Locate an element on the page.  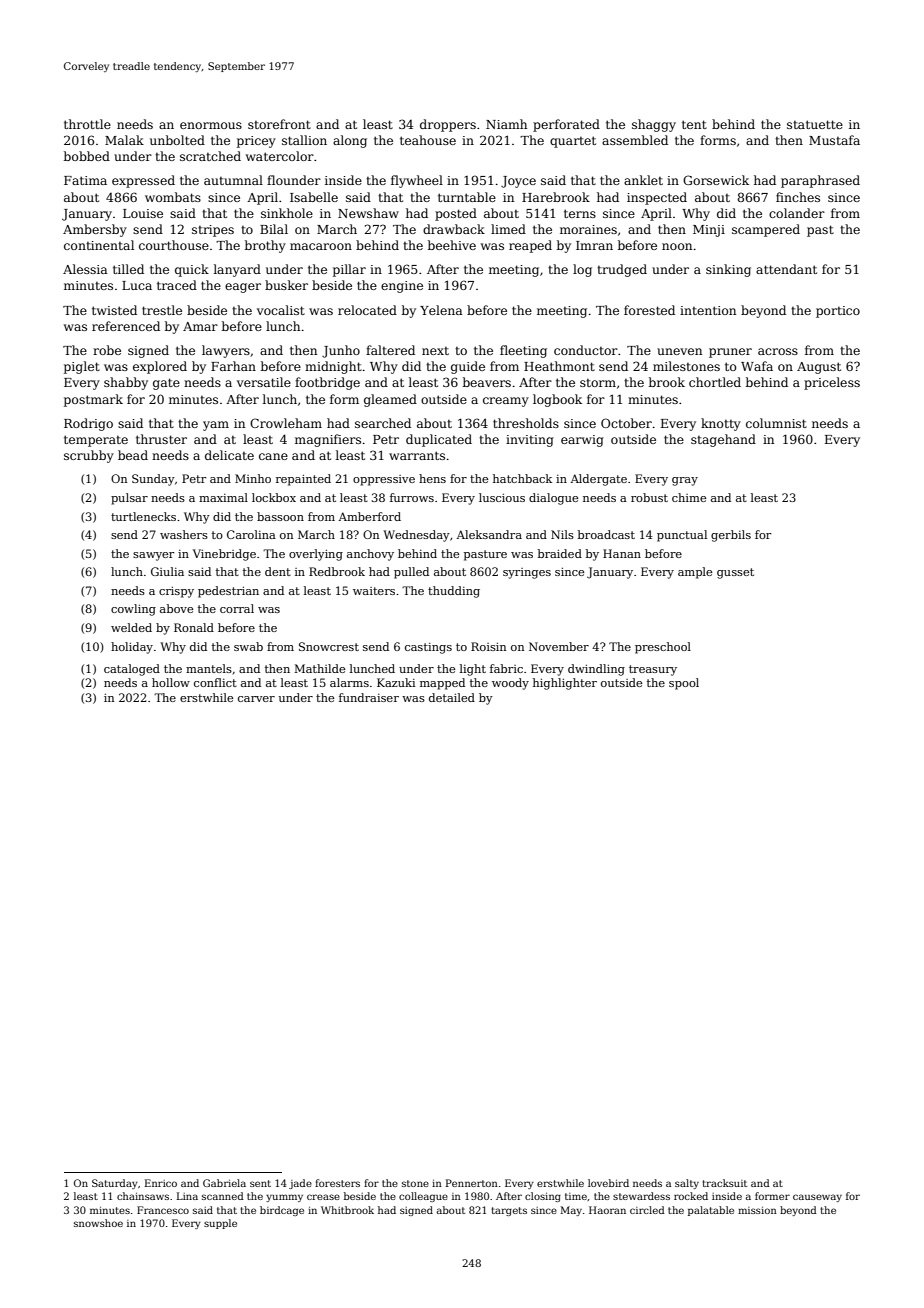
columnist is located at coordinates (776, 423).
